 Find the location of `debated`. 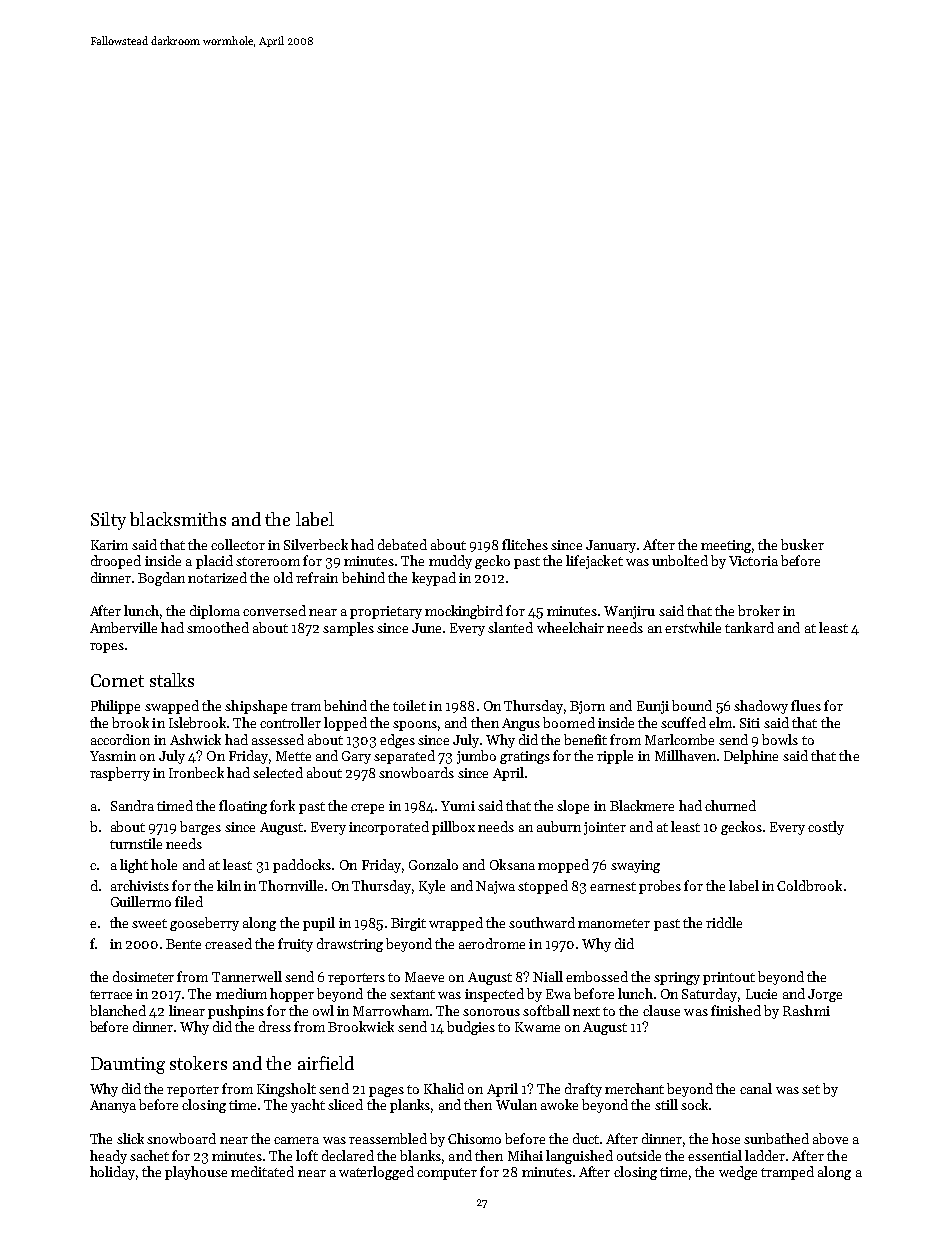

debated is located at coordinates (402, 544).
